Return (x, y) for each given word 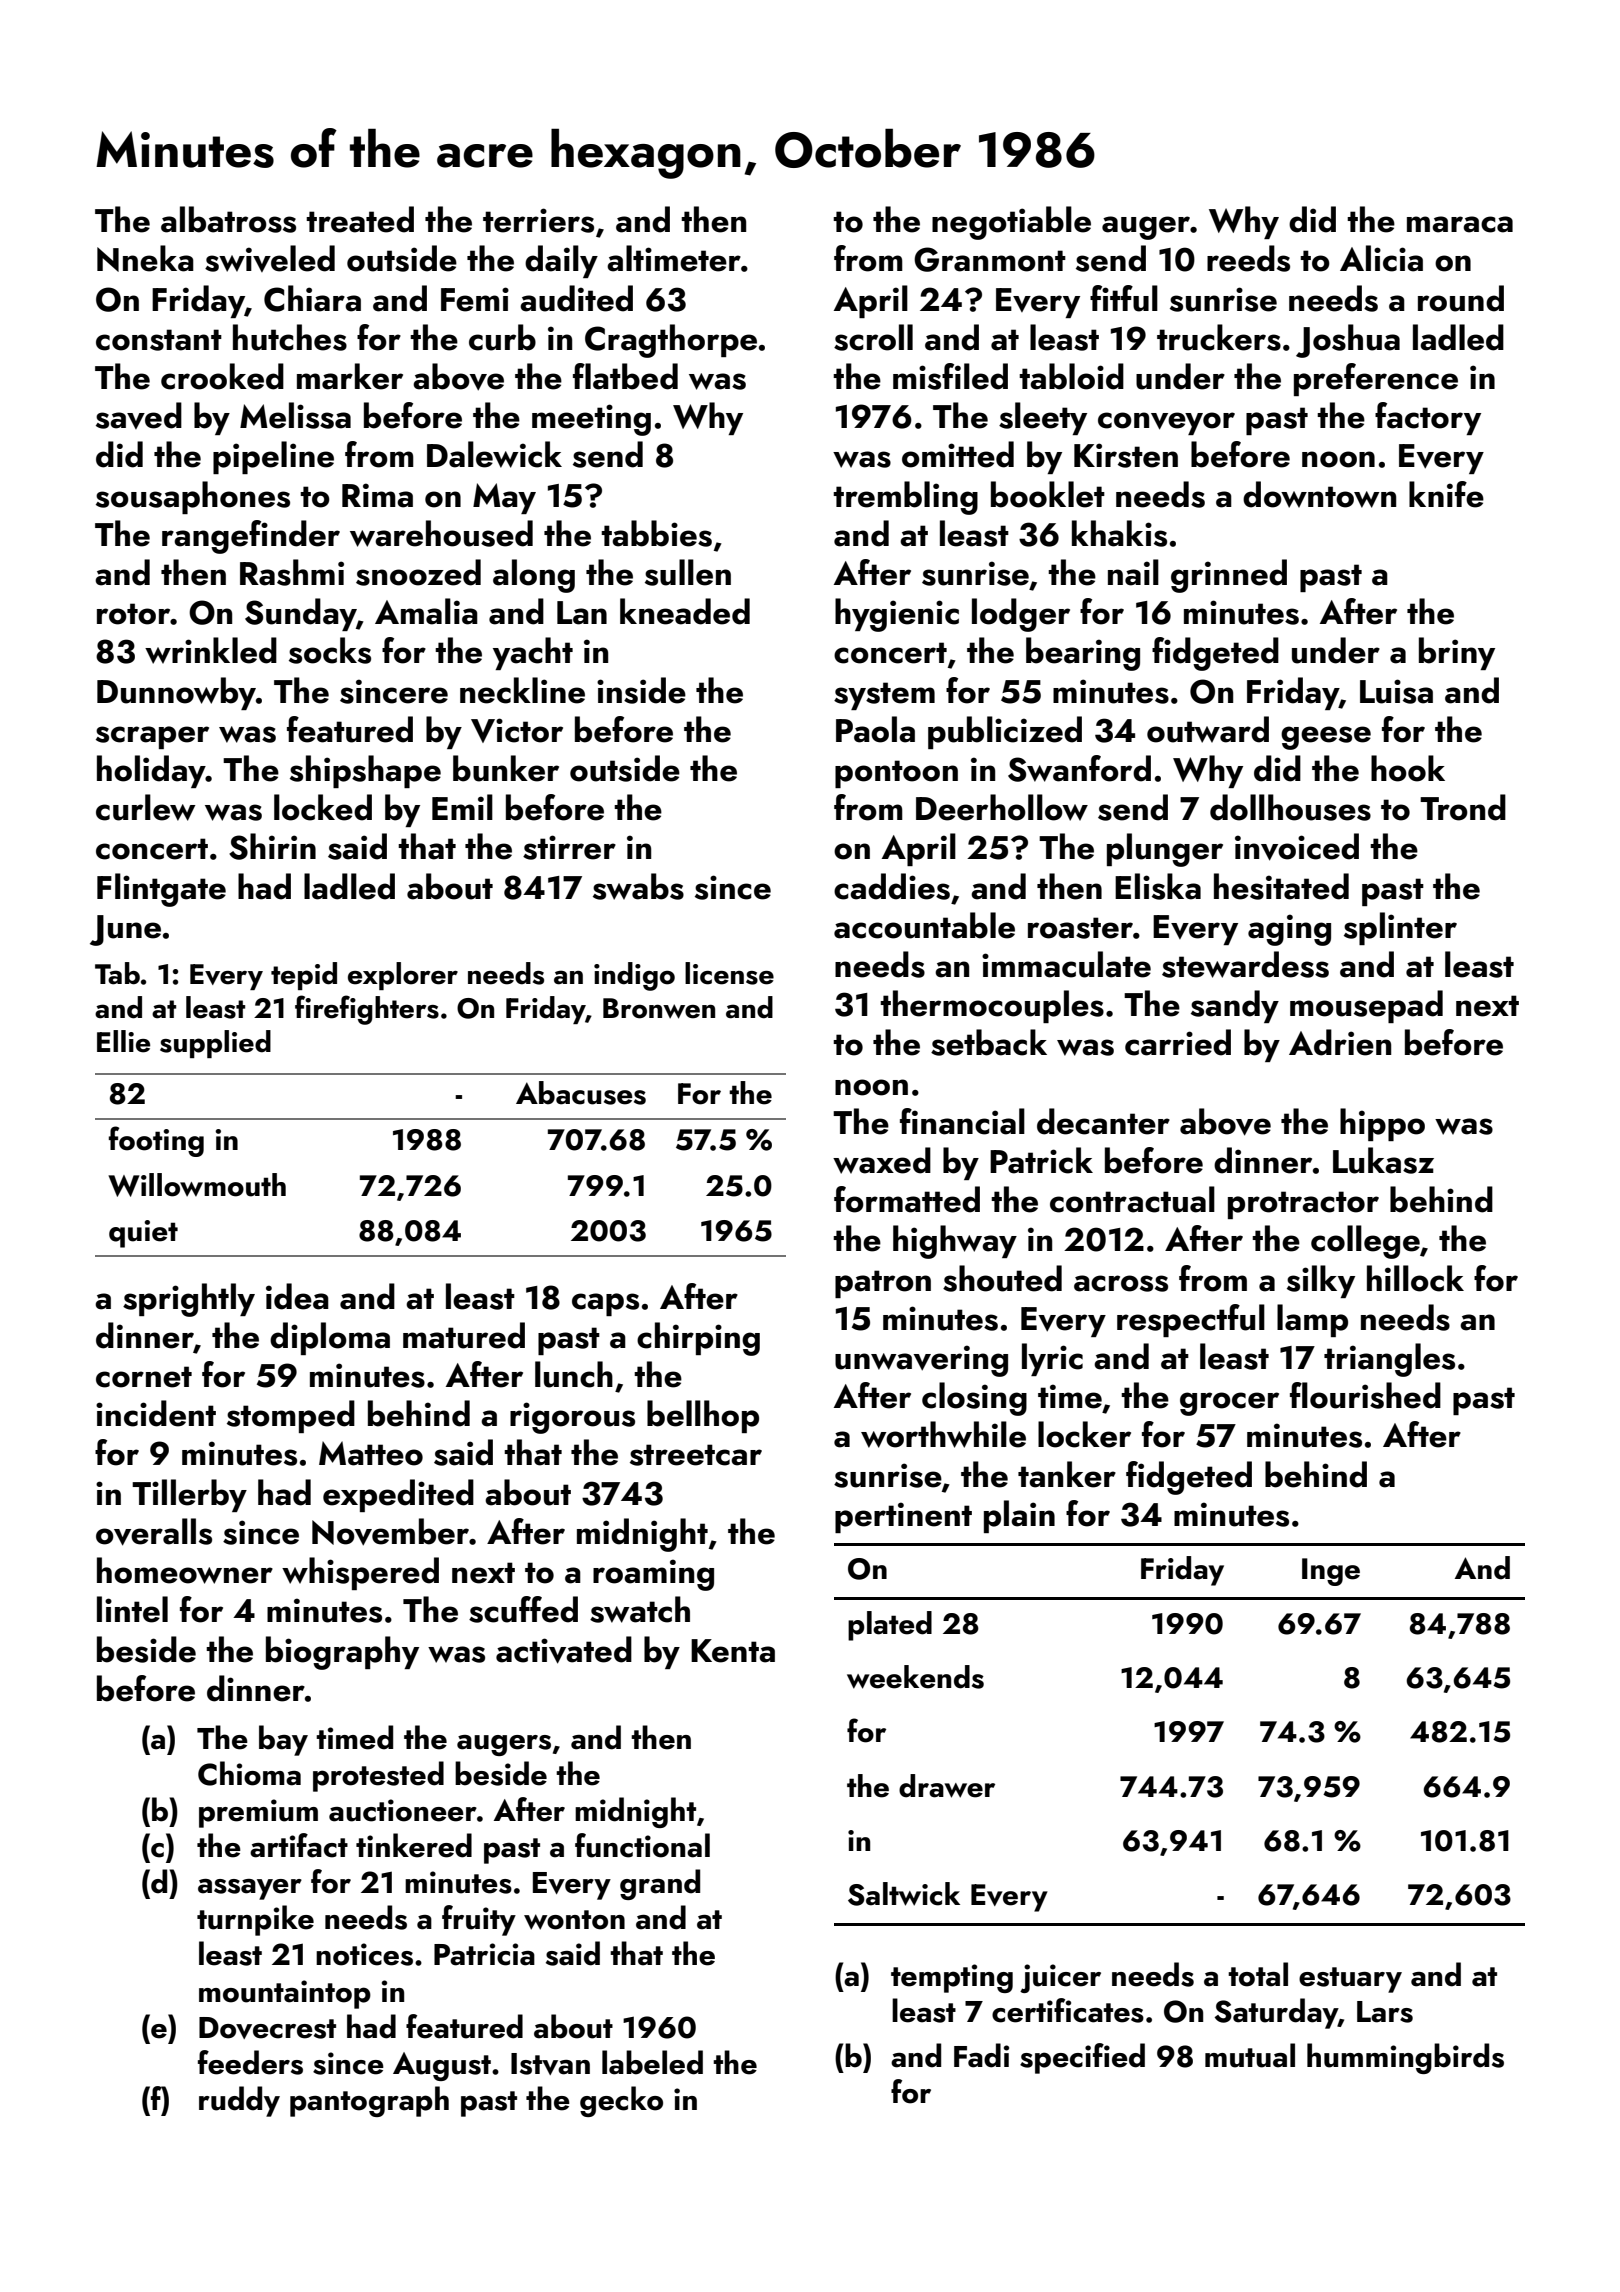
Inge (1331, 1572)
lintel (132, 1609)
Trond (1463, 807)
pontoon (896, 774)
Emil (462, 807)
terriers (538, 220)
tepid (304, 976)
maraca (1460, 224)
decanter (1103, 1121)
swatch (640, 1609)
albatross (228, 219)
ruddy (239, 2101)
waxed (882, 1160)
